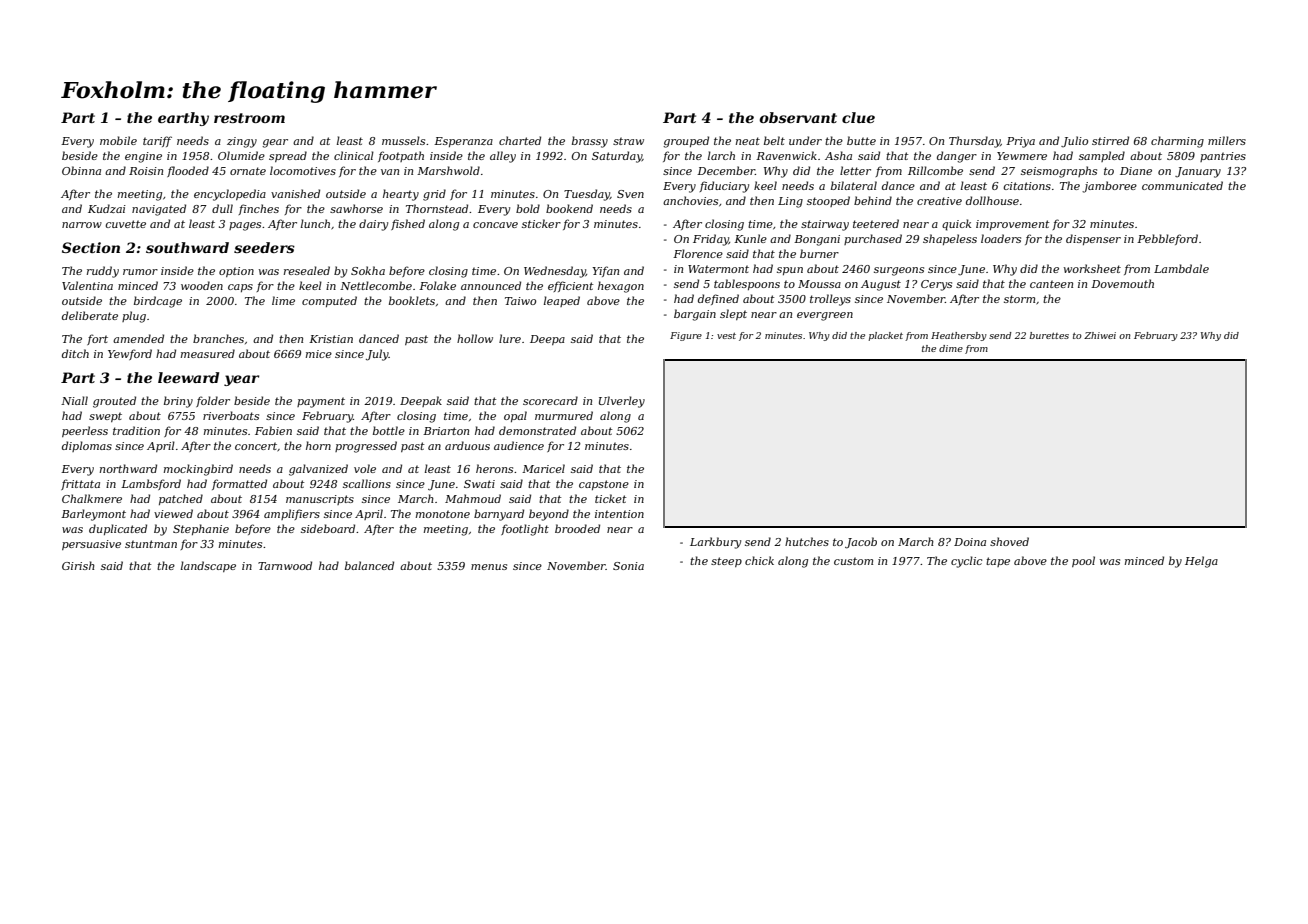 This document has height=924, width=1308. Describe the element at coordinates (183, 119) in the document. I see `earthy` at that location.
